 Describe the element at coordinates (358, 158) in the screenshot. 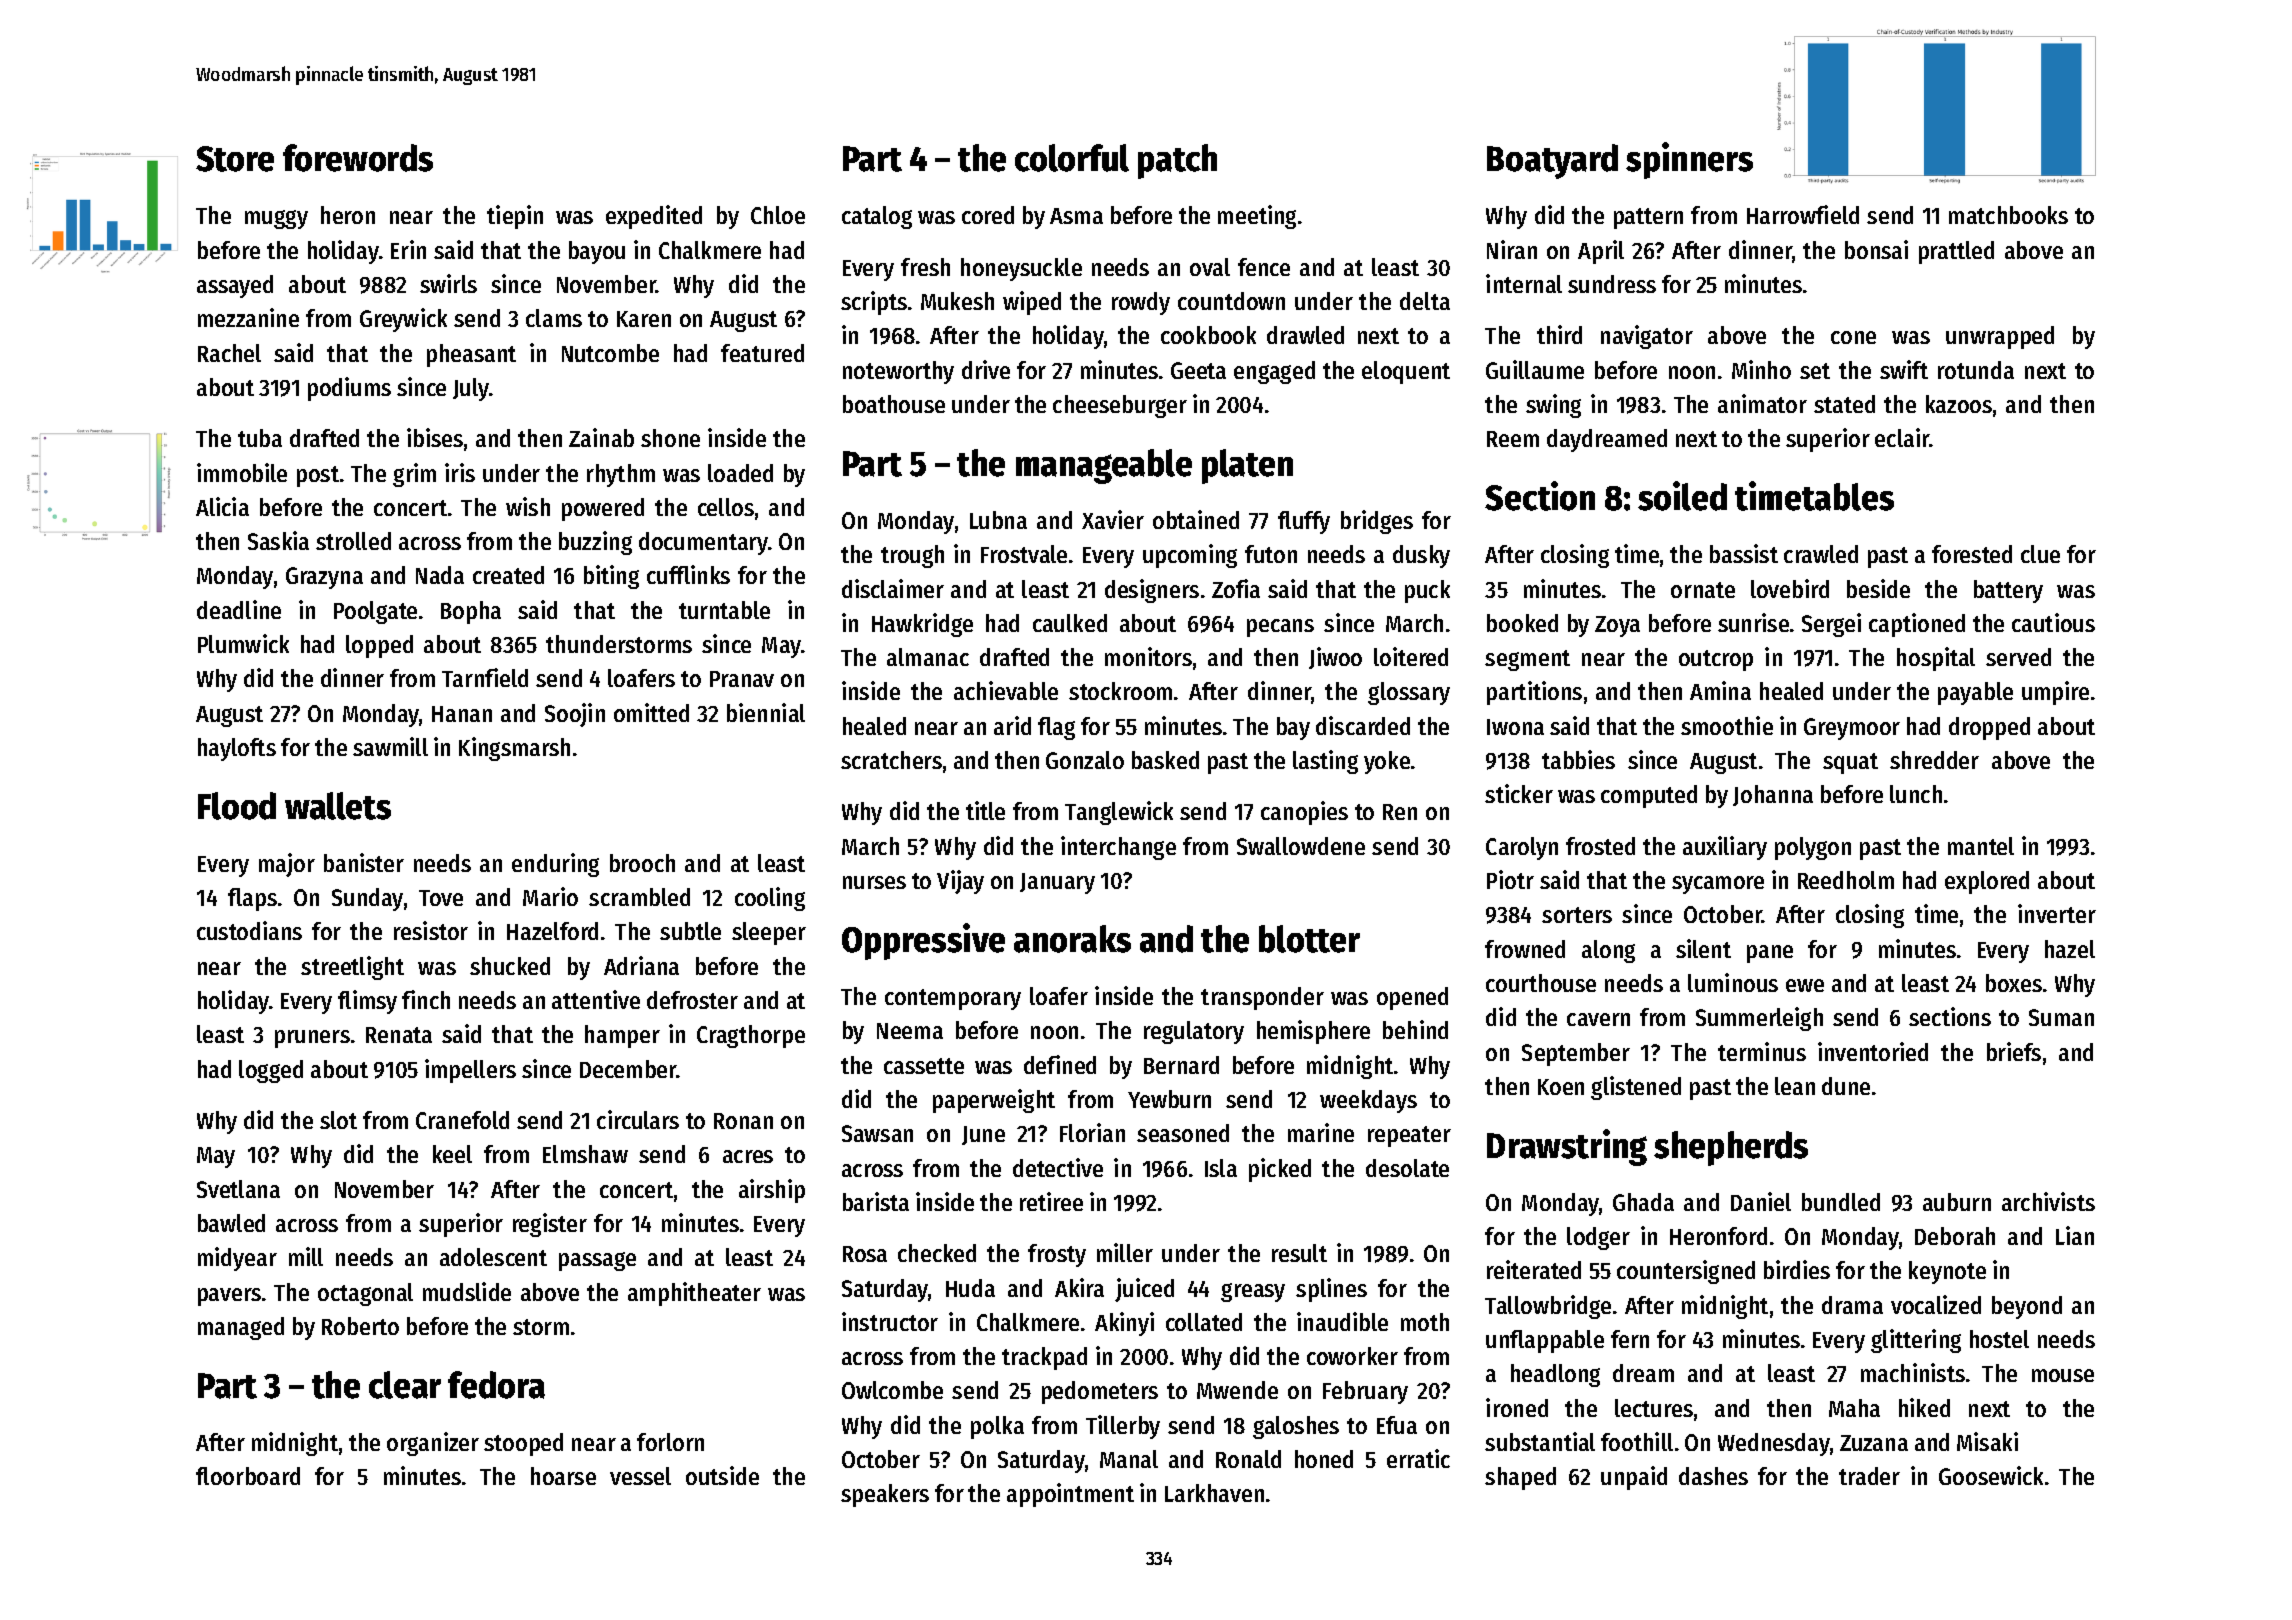

I see `forewords` at that location.
